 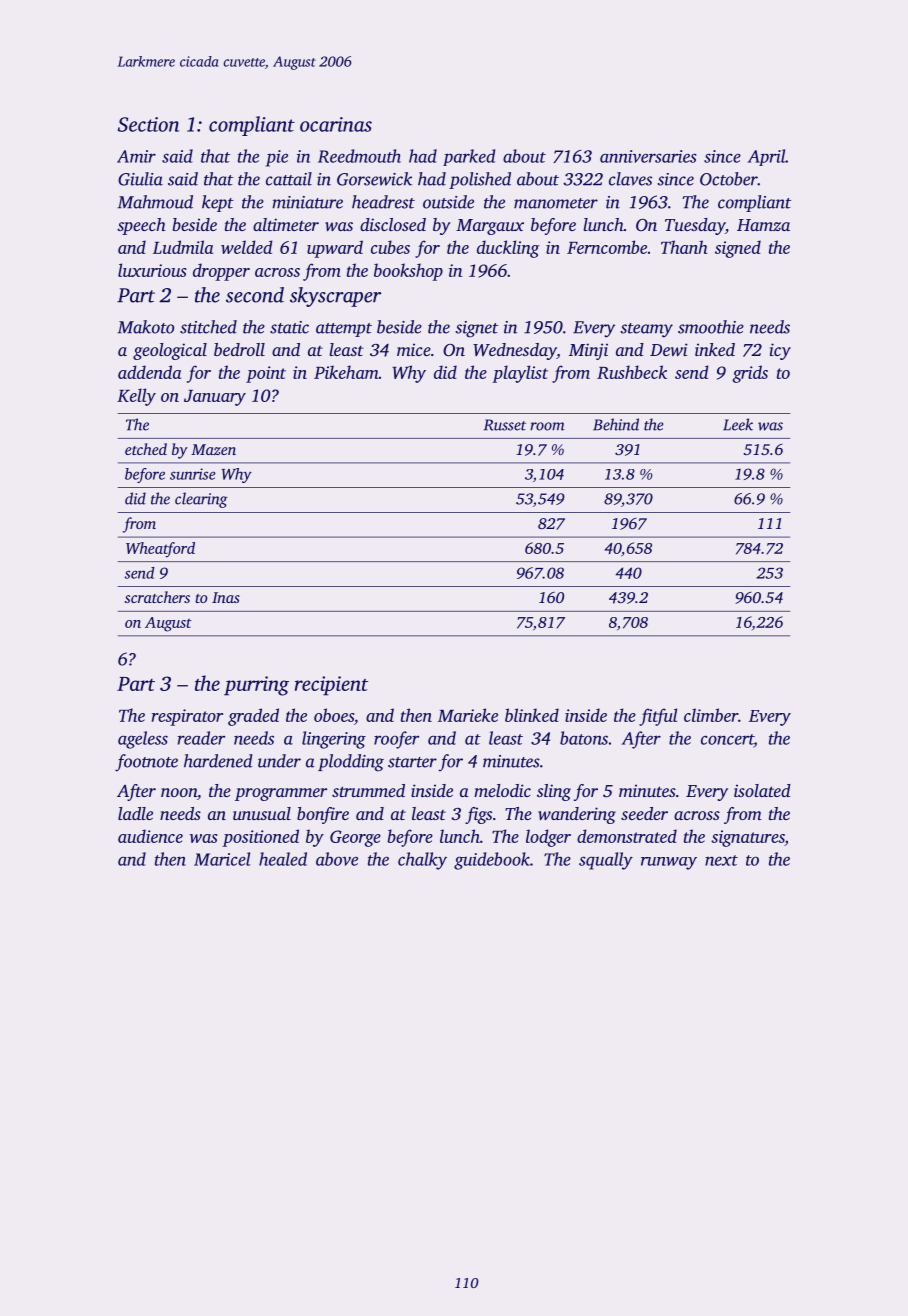 What do you see at coordinates (448, 202) in the document?
I see `outside` at bounding box center [448, 202].
